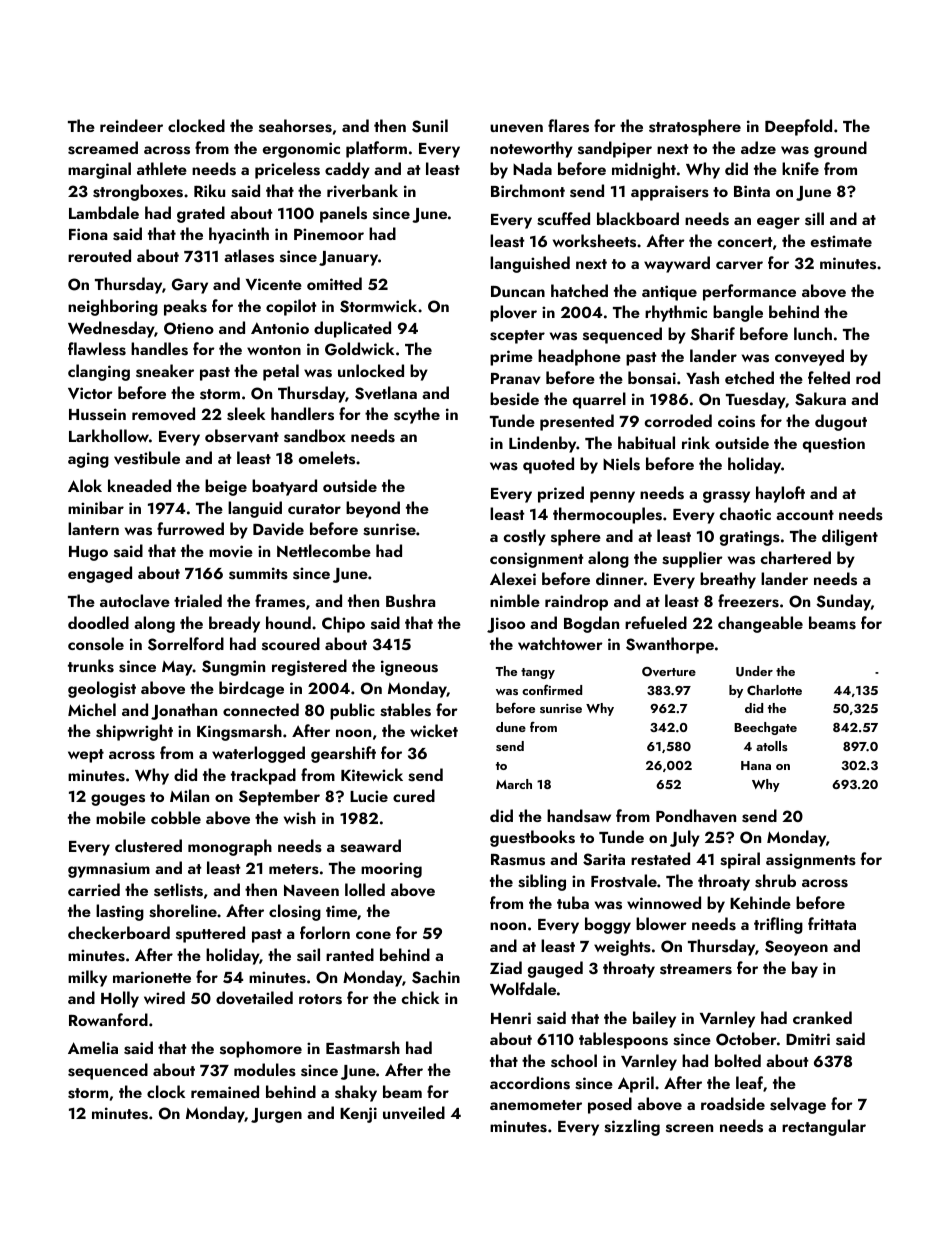 The image size is (952, 1233). Describe the element at coordinates (103, 148) in the screenshot. I see `screamed` at that location.
